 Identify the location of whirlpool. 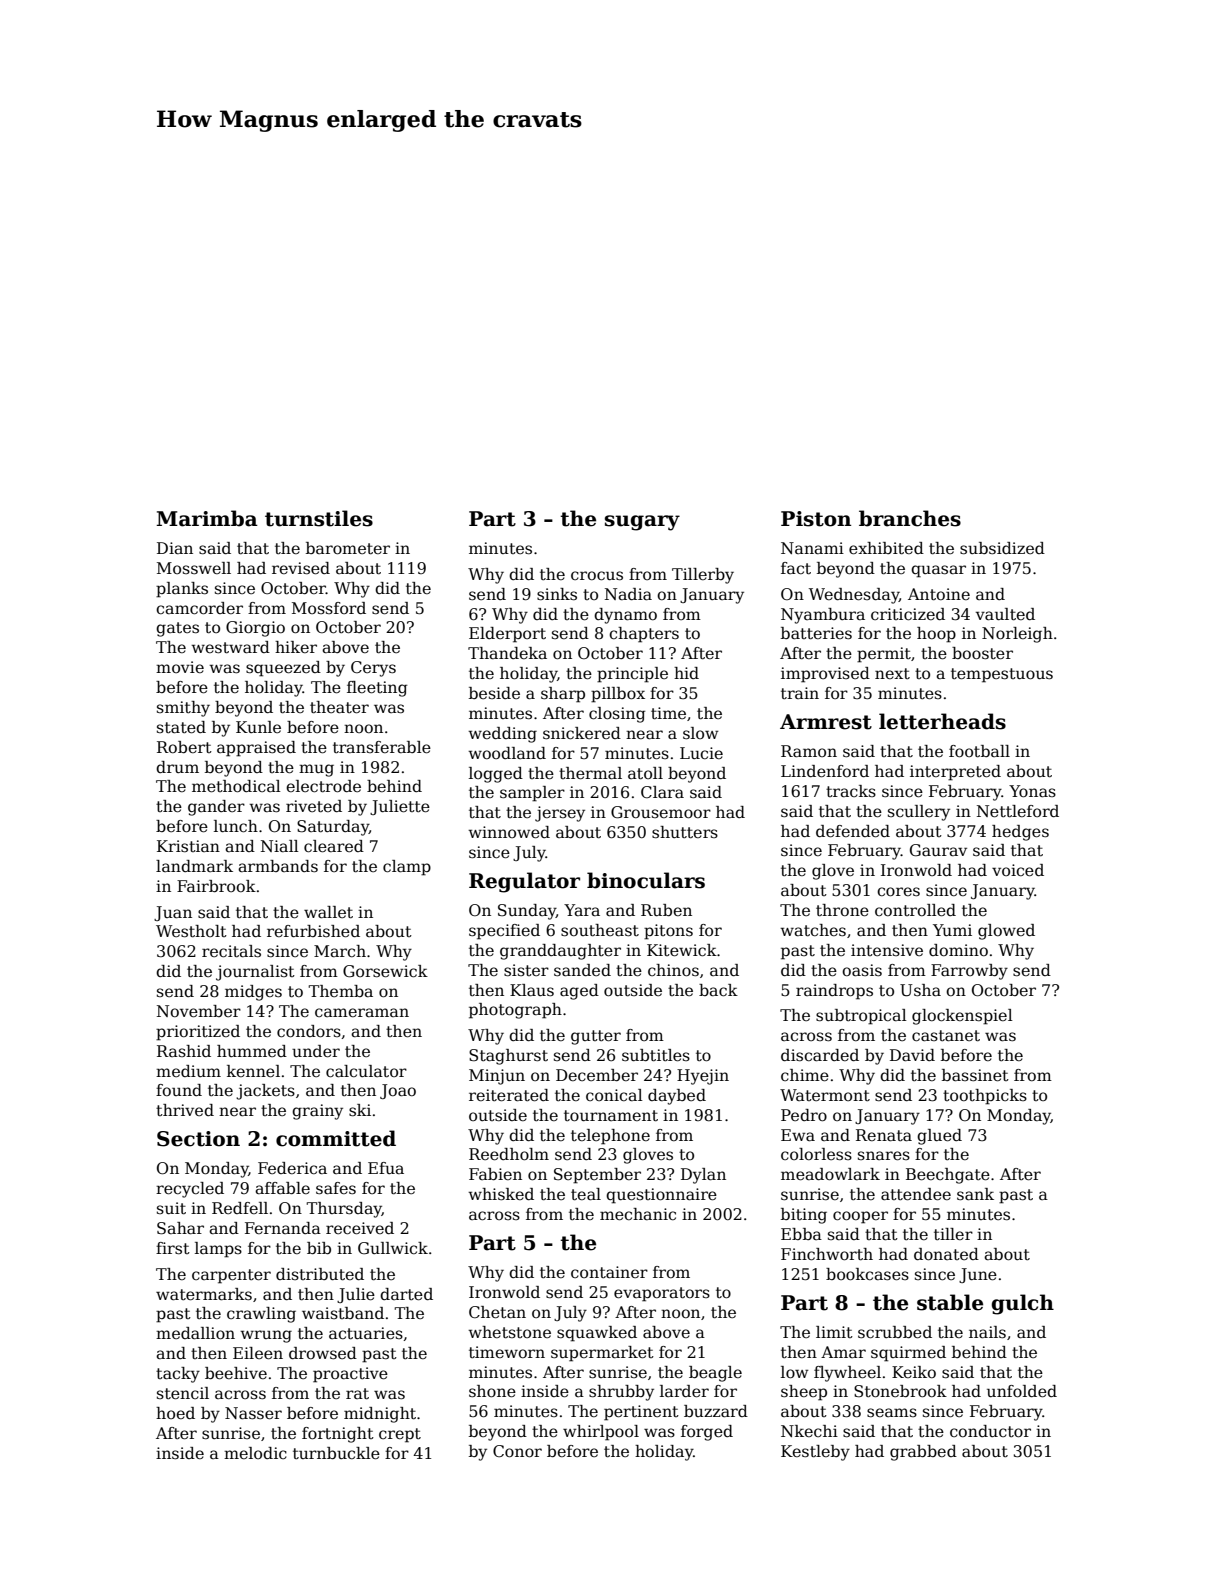
(601, 1433).
